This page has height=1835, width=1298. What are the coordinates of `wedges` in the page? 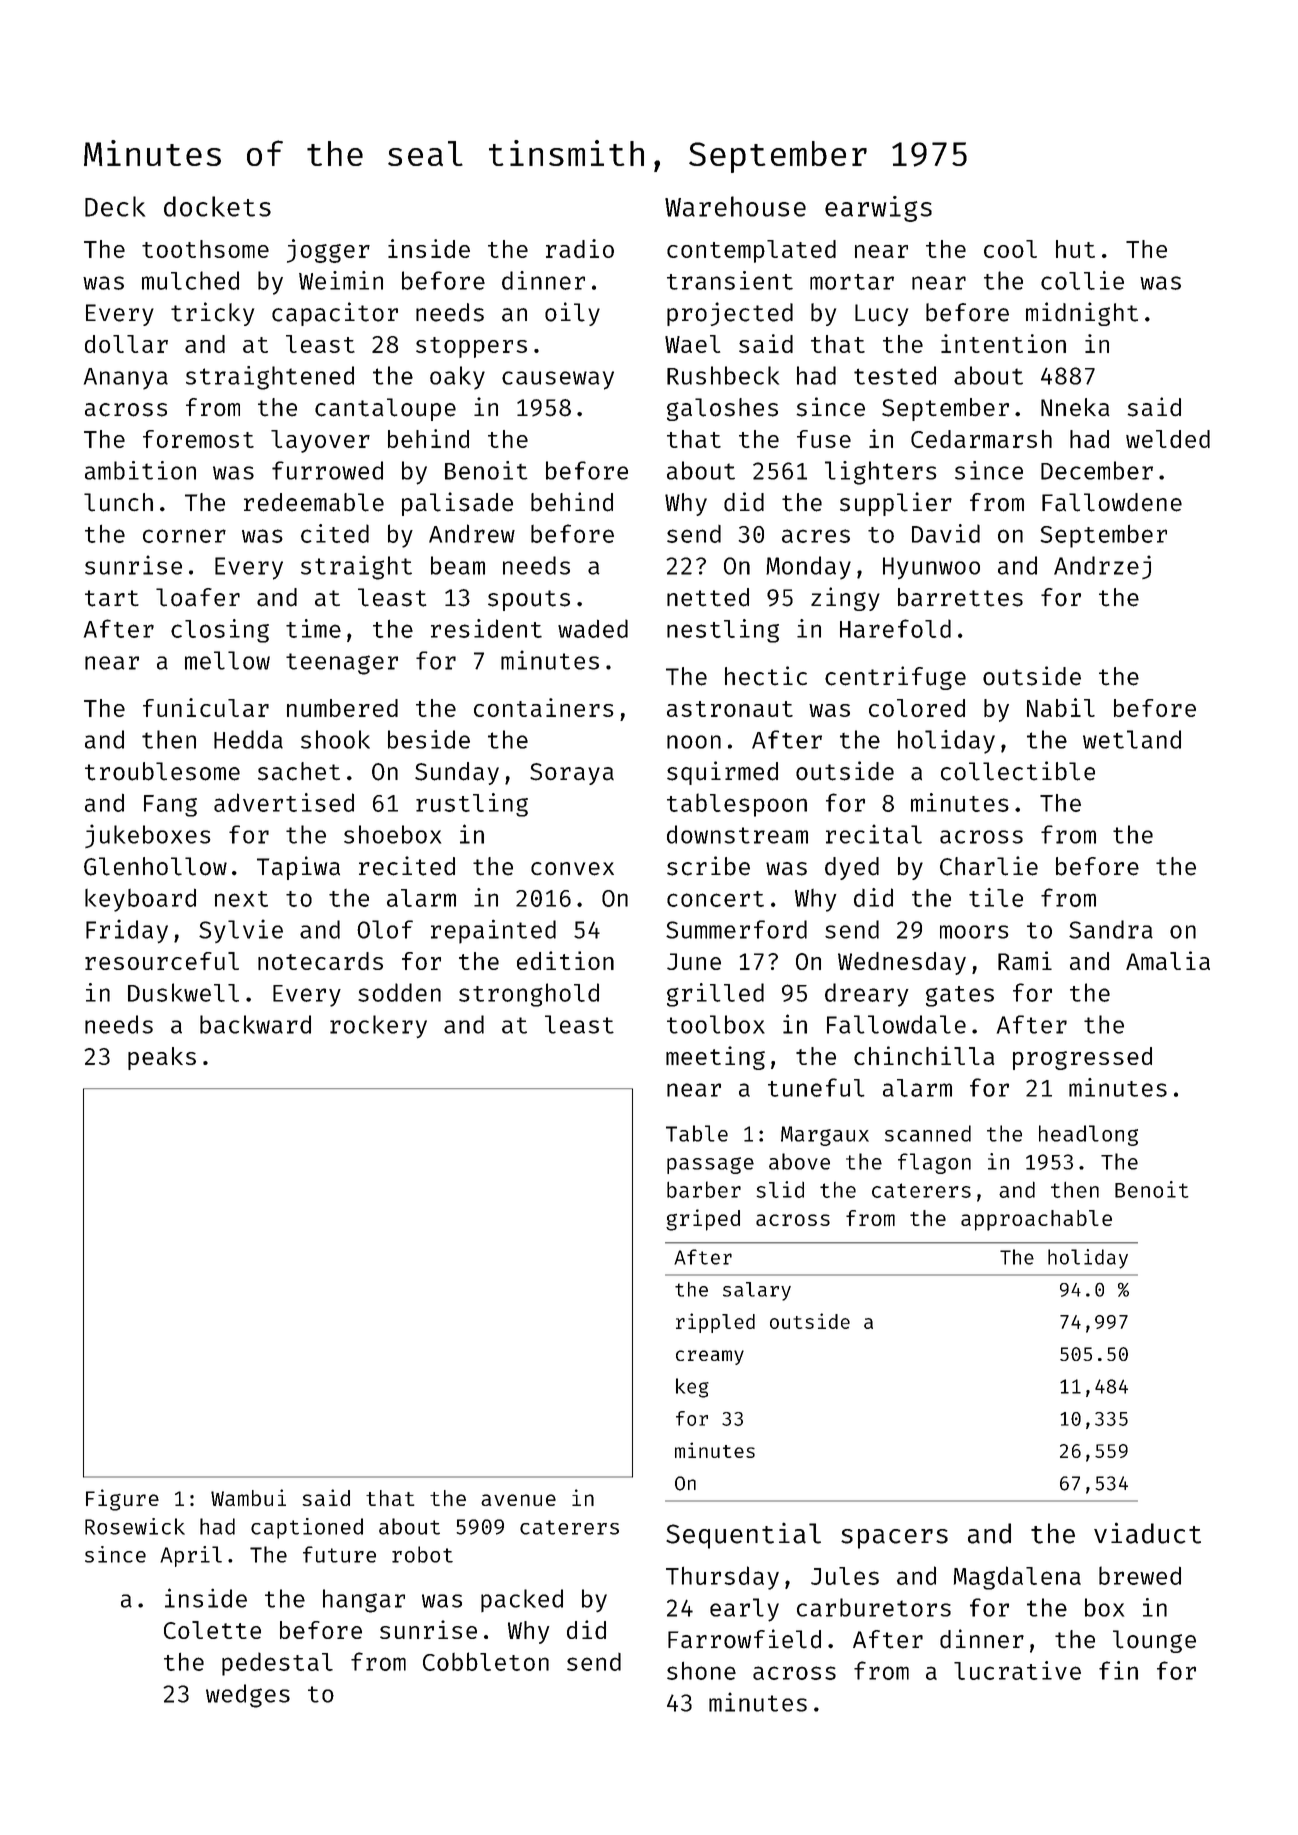 It's located at (248, 1696).
